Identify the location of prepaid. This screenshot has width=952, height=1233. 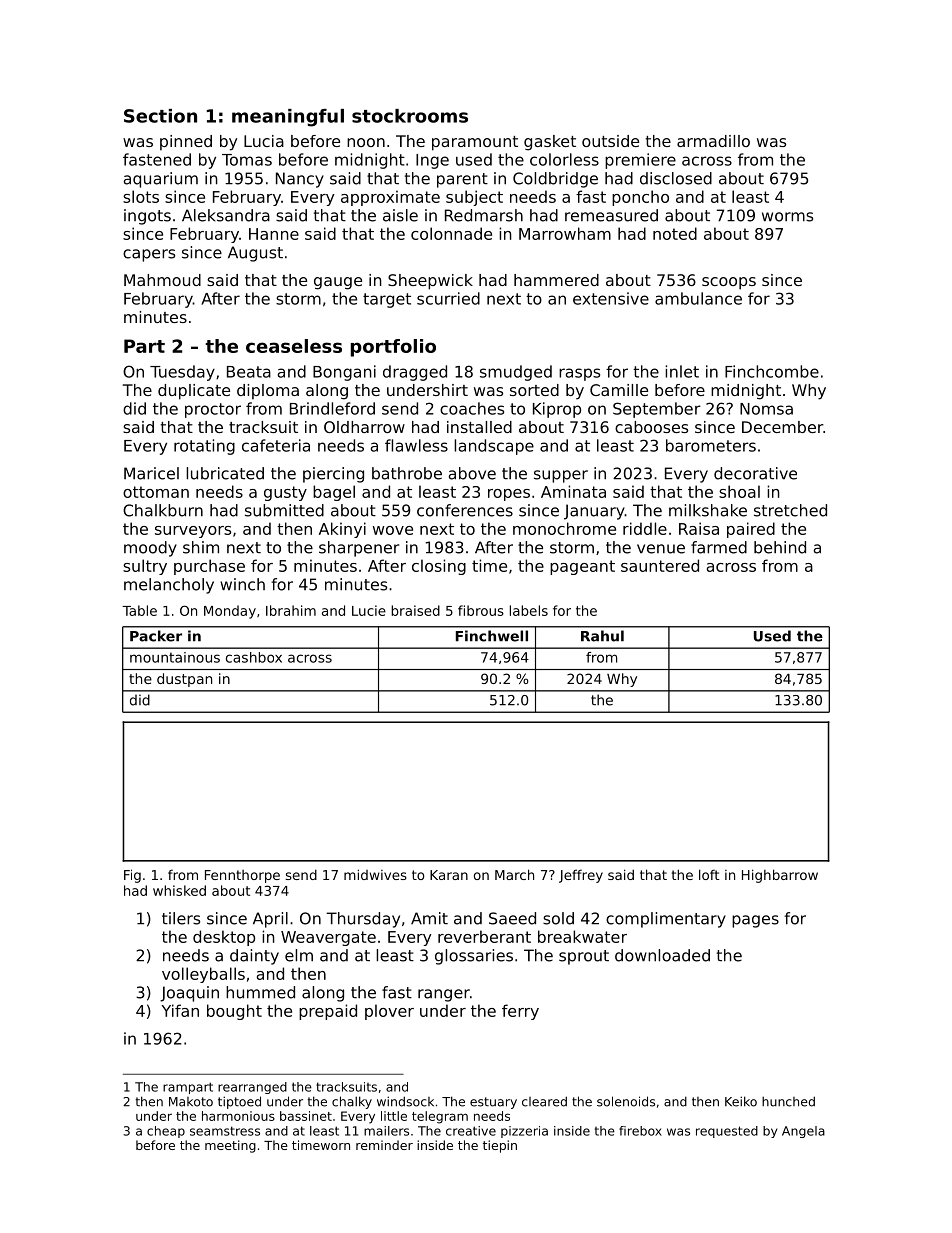
(328, 1012).
